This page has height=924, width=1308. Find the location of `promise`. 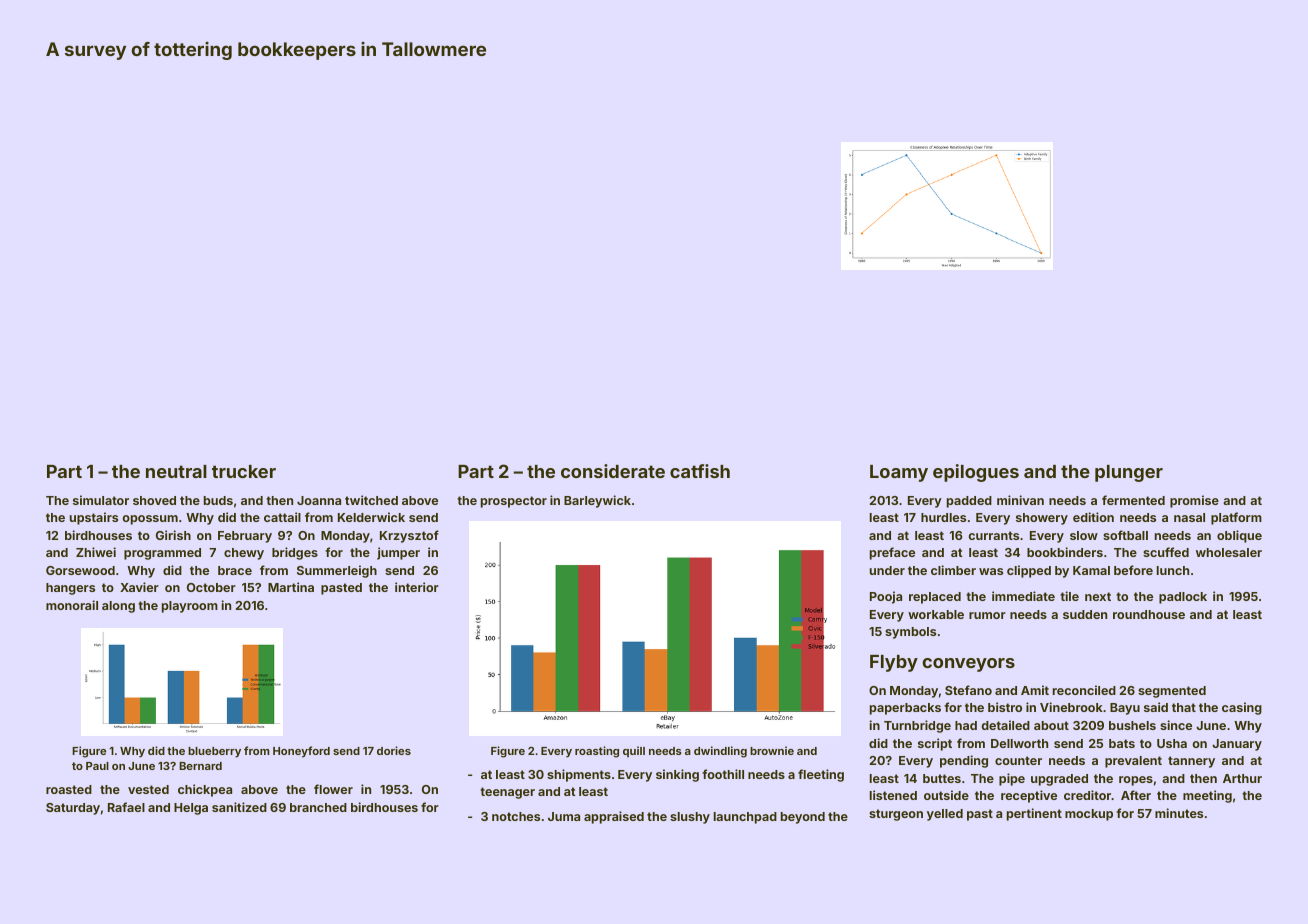

promise is located at coordinates (1194, 501).
